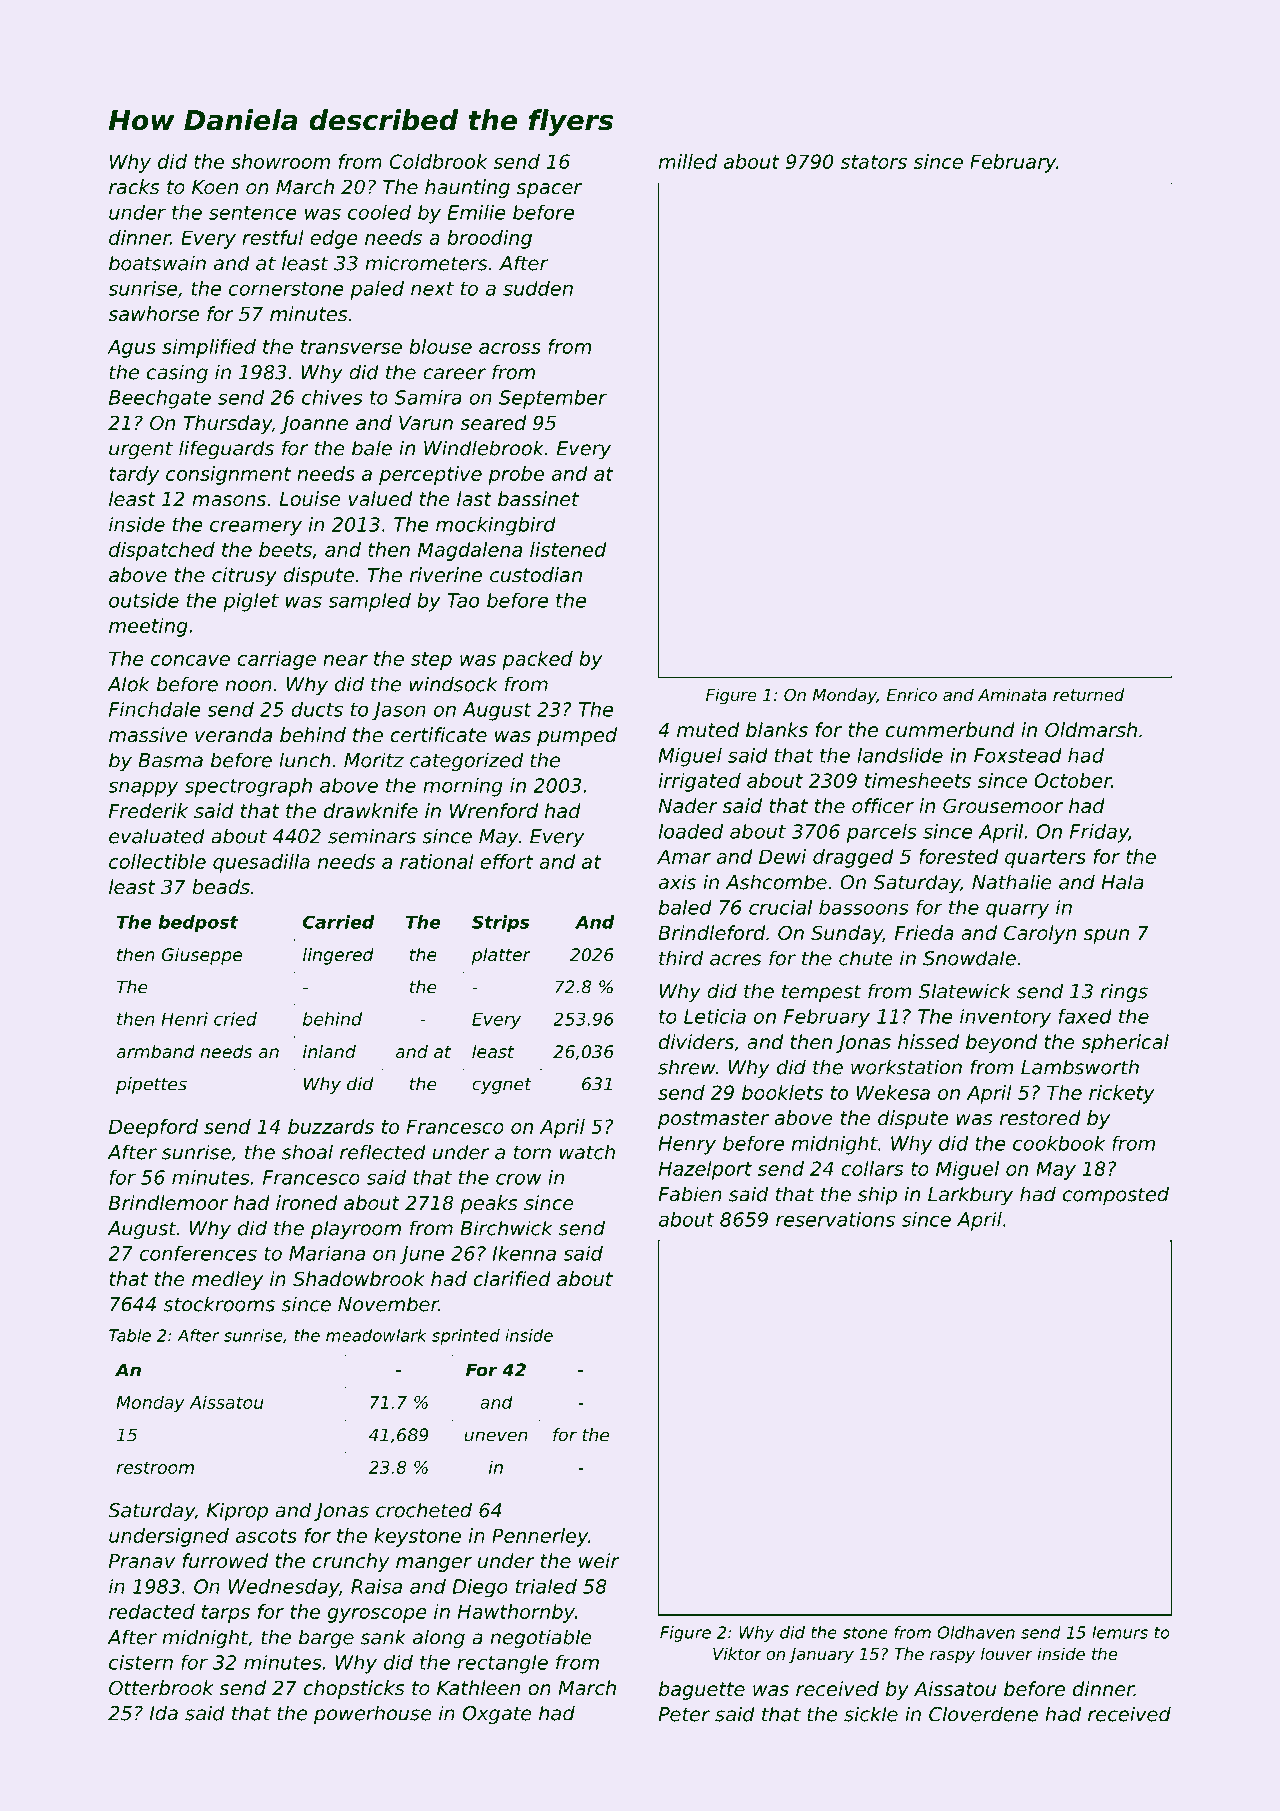  Describe the element at coordinates (351, 347) in the document. I see `transverse` at that location.
